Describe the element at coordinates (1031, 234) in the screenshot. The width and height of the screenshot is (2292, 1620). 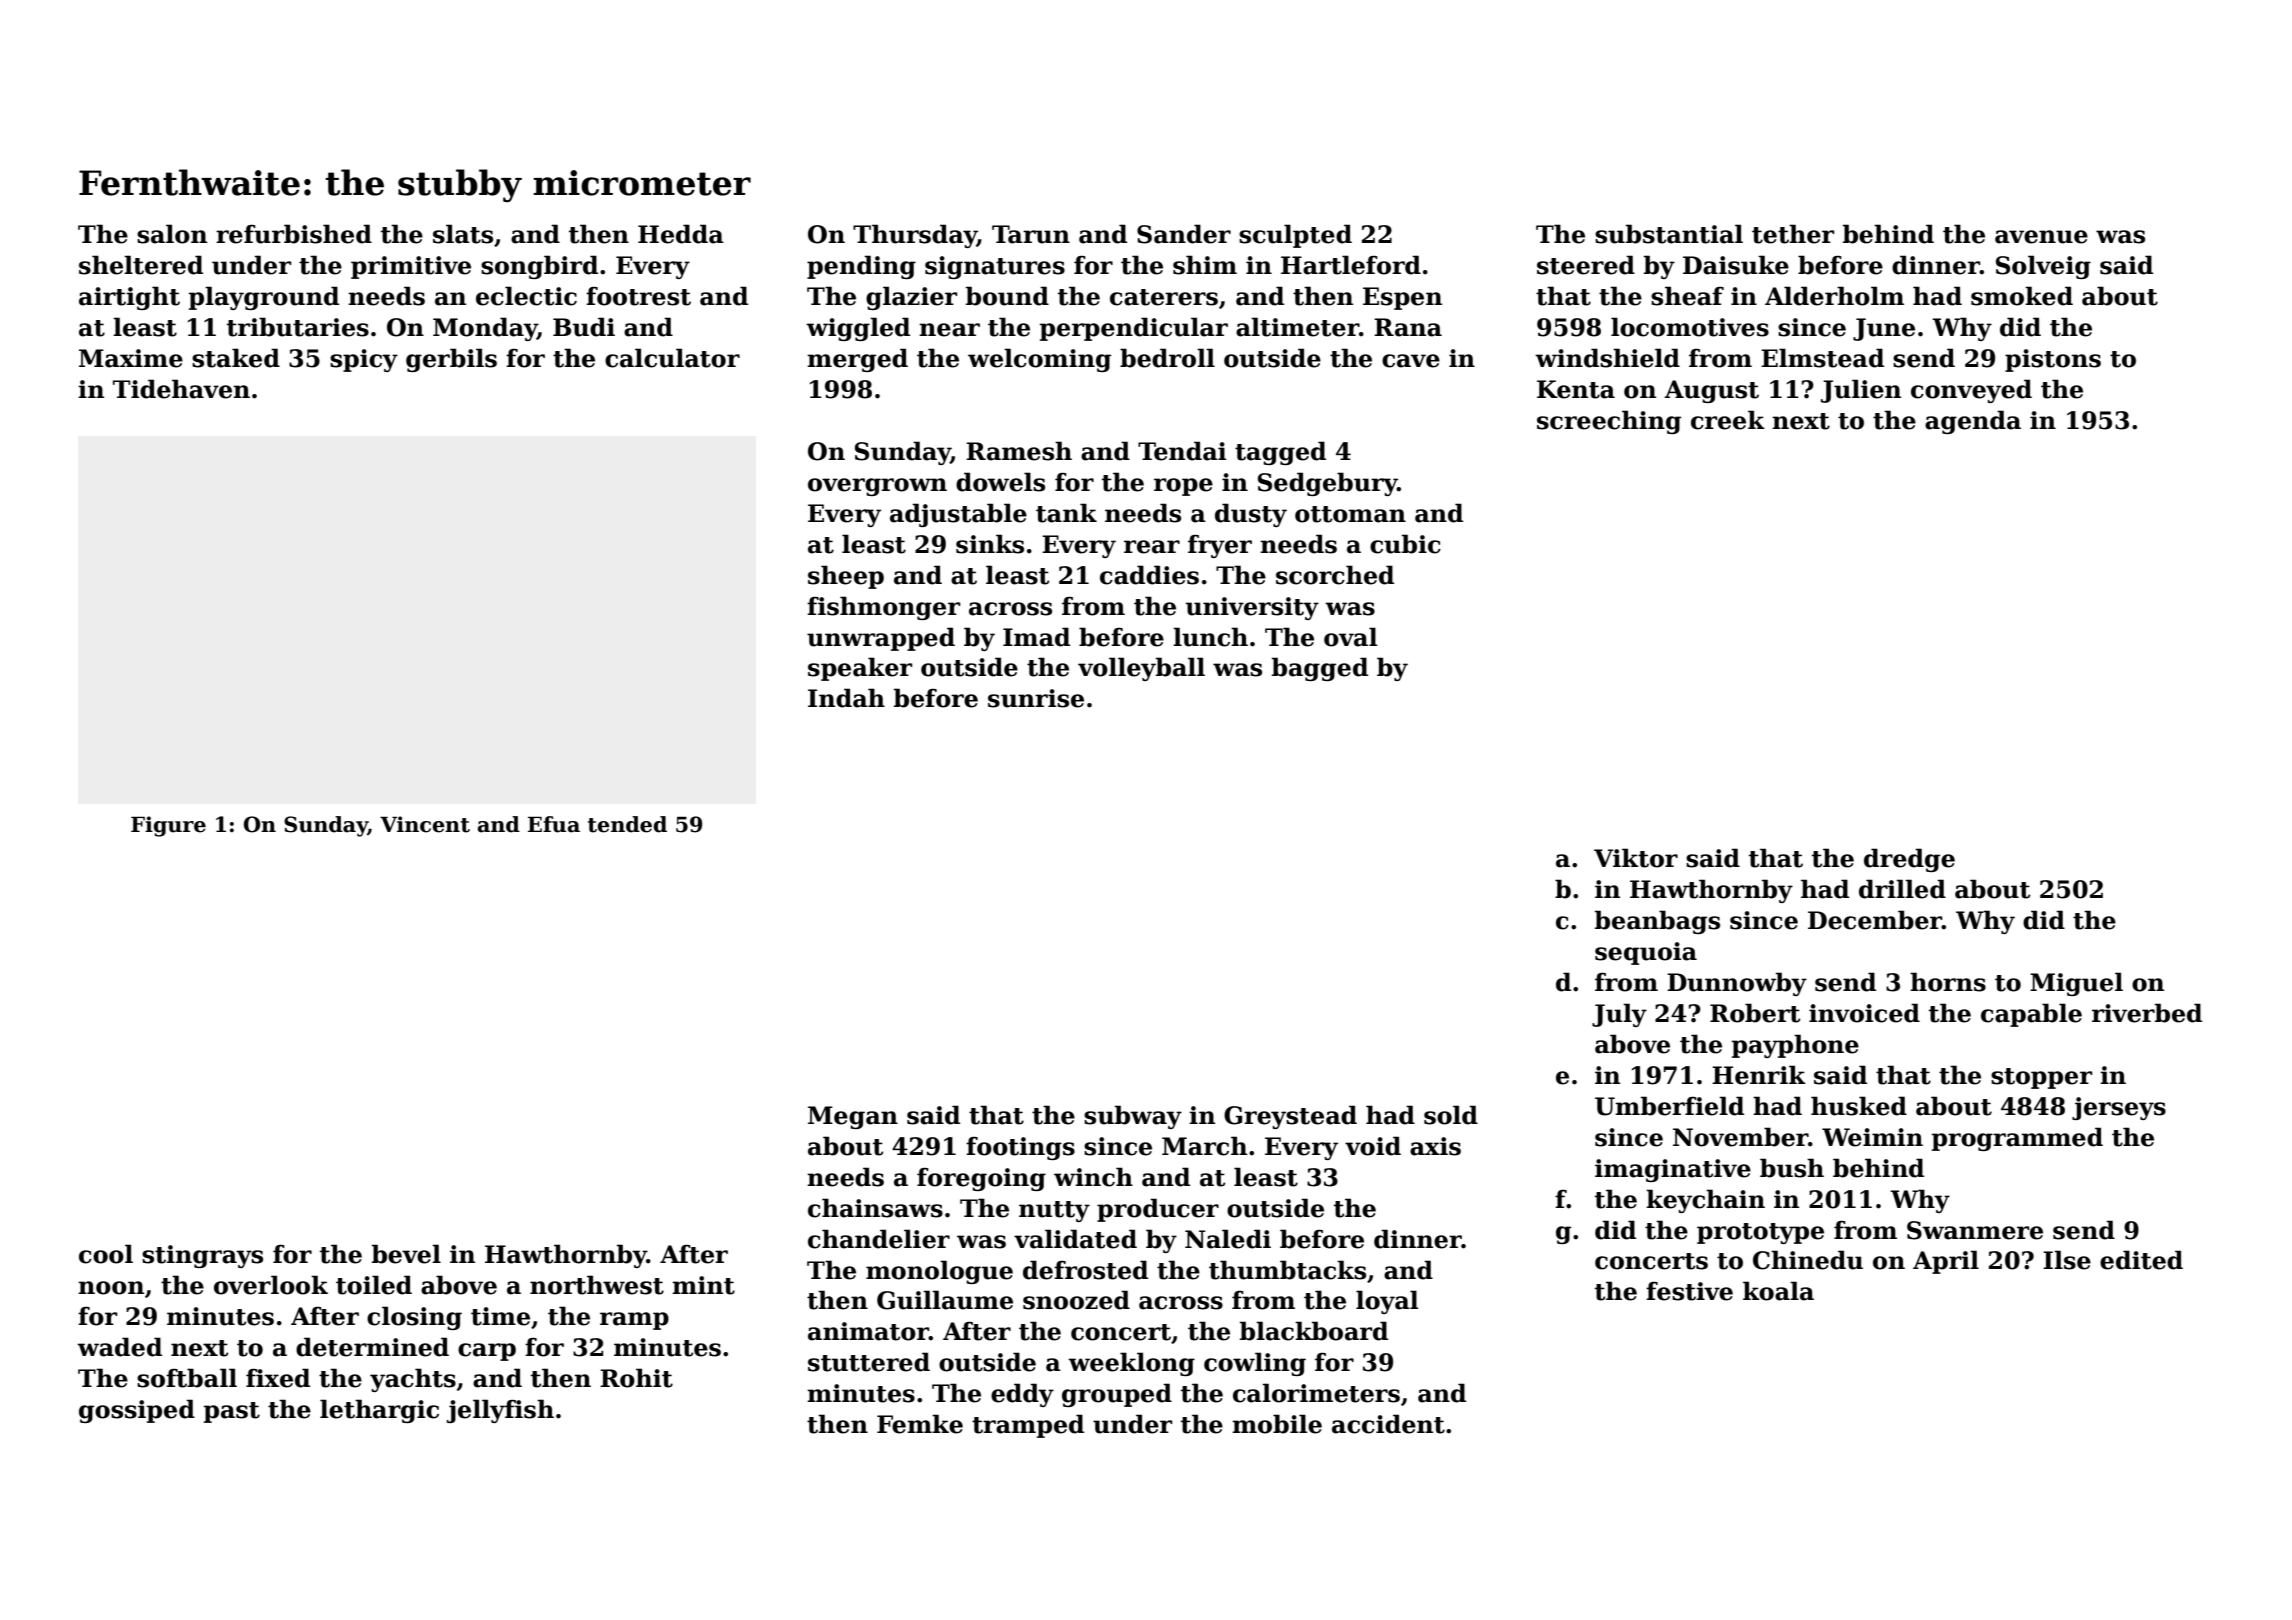
I see `Tarun` at that location.
